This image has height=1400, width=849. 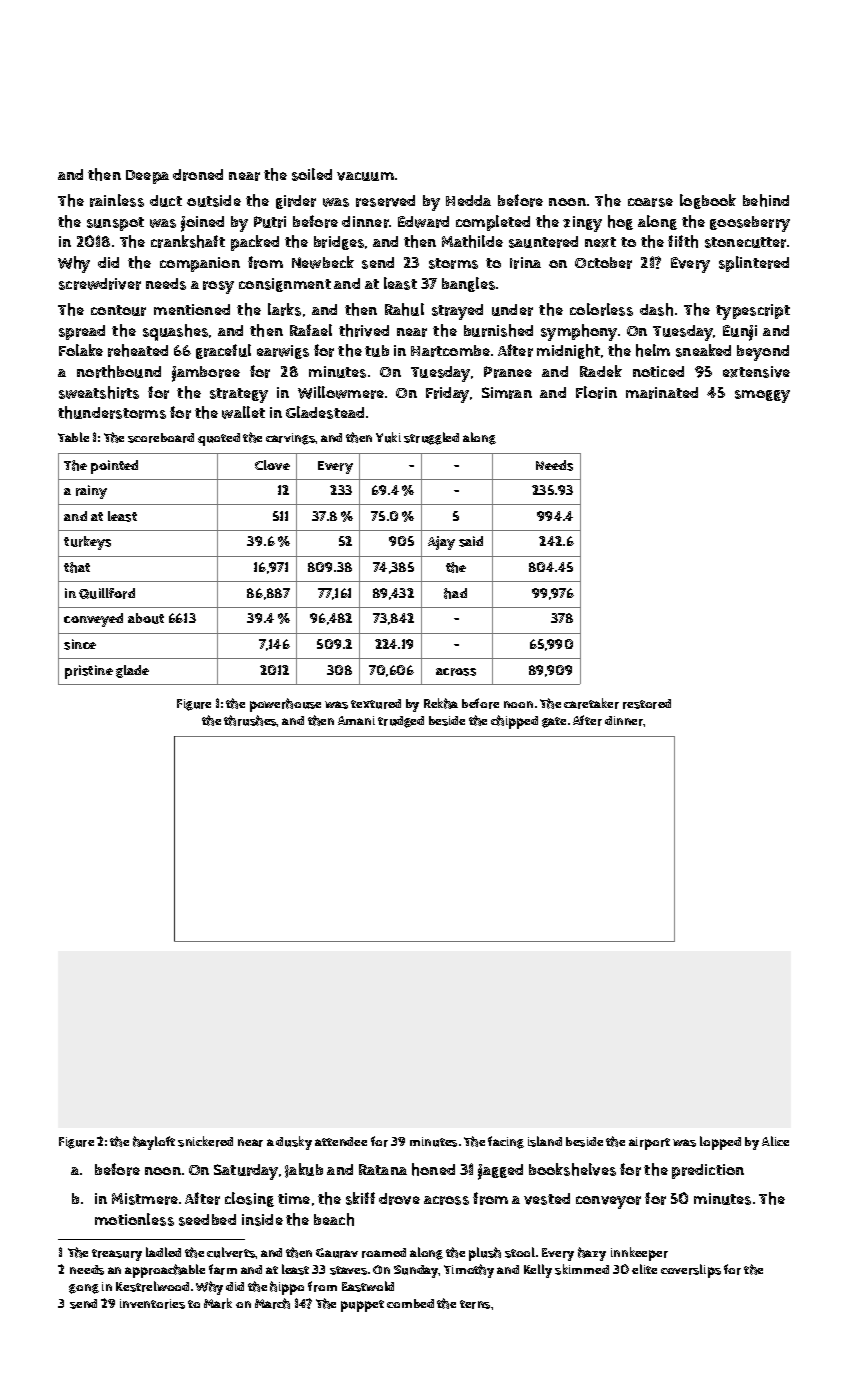 What do you see at coordinates (471, 541) in the image?
I see `said` at bounding box center [471, 541].
